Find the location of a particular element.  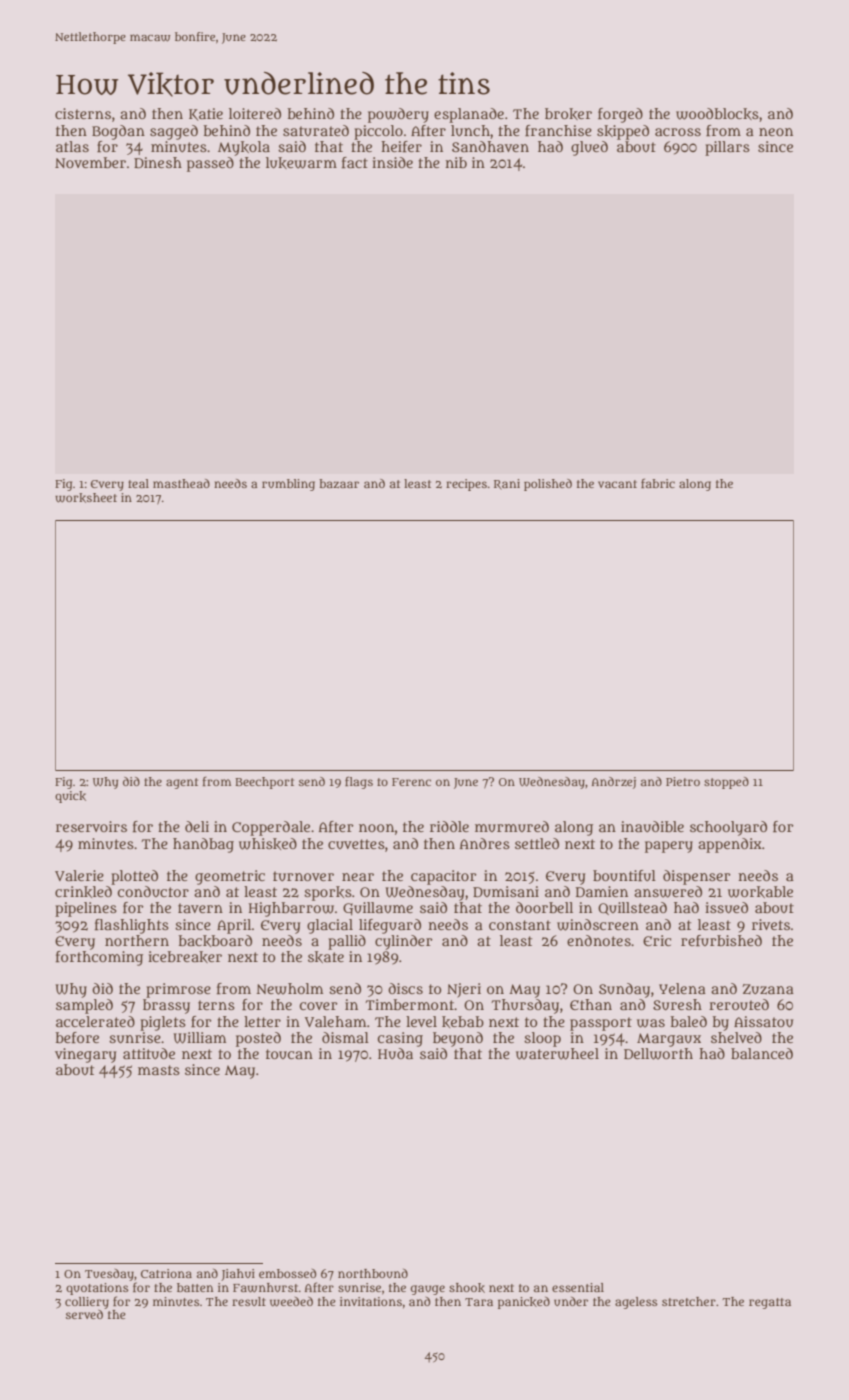

esplanade is located at coordinates (469, 115).
